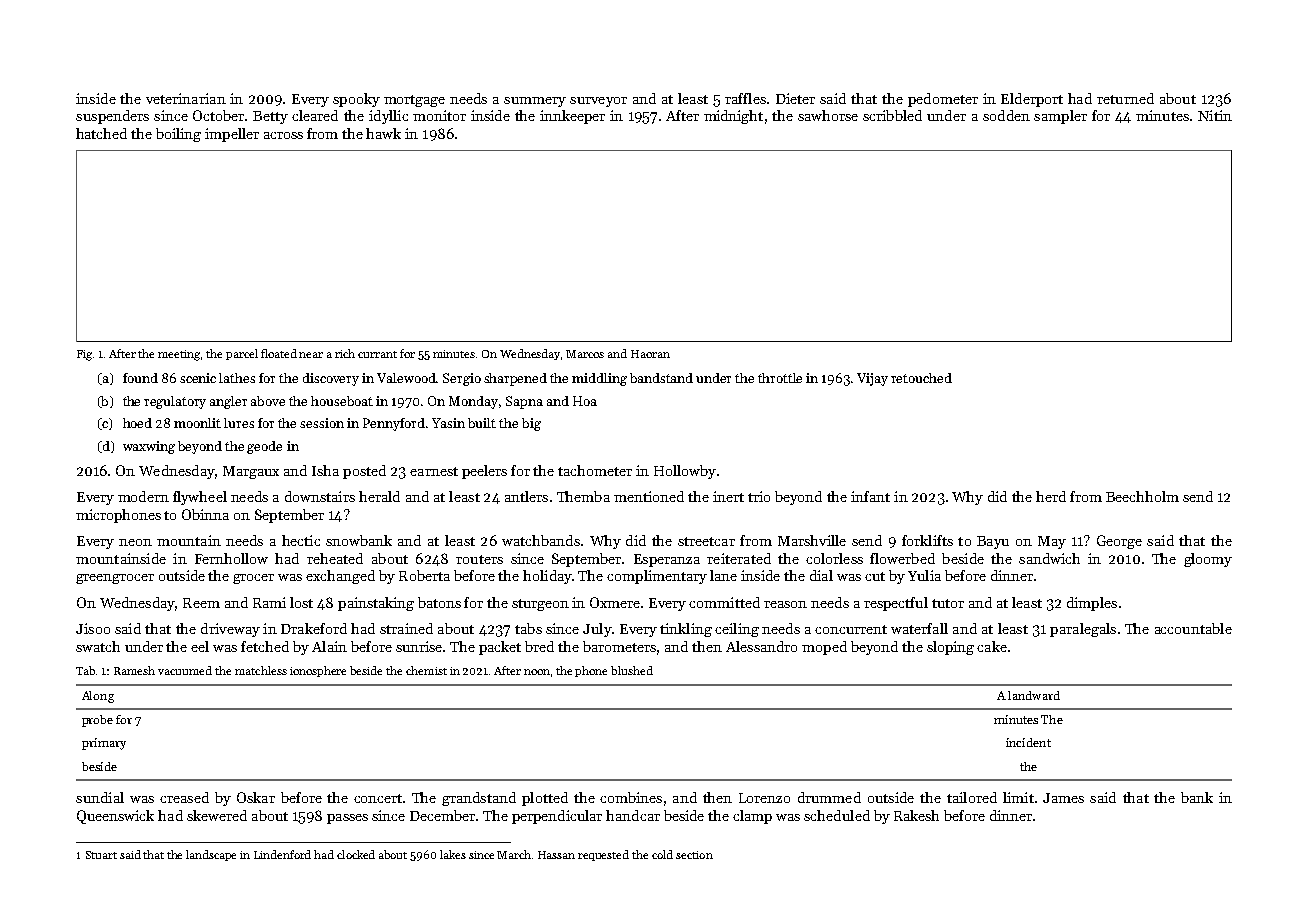  I want to click on summery, so click(535, 102).
